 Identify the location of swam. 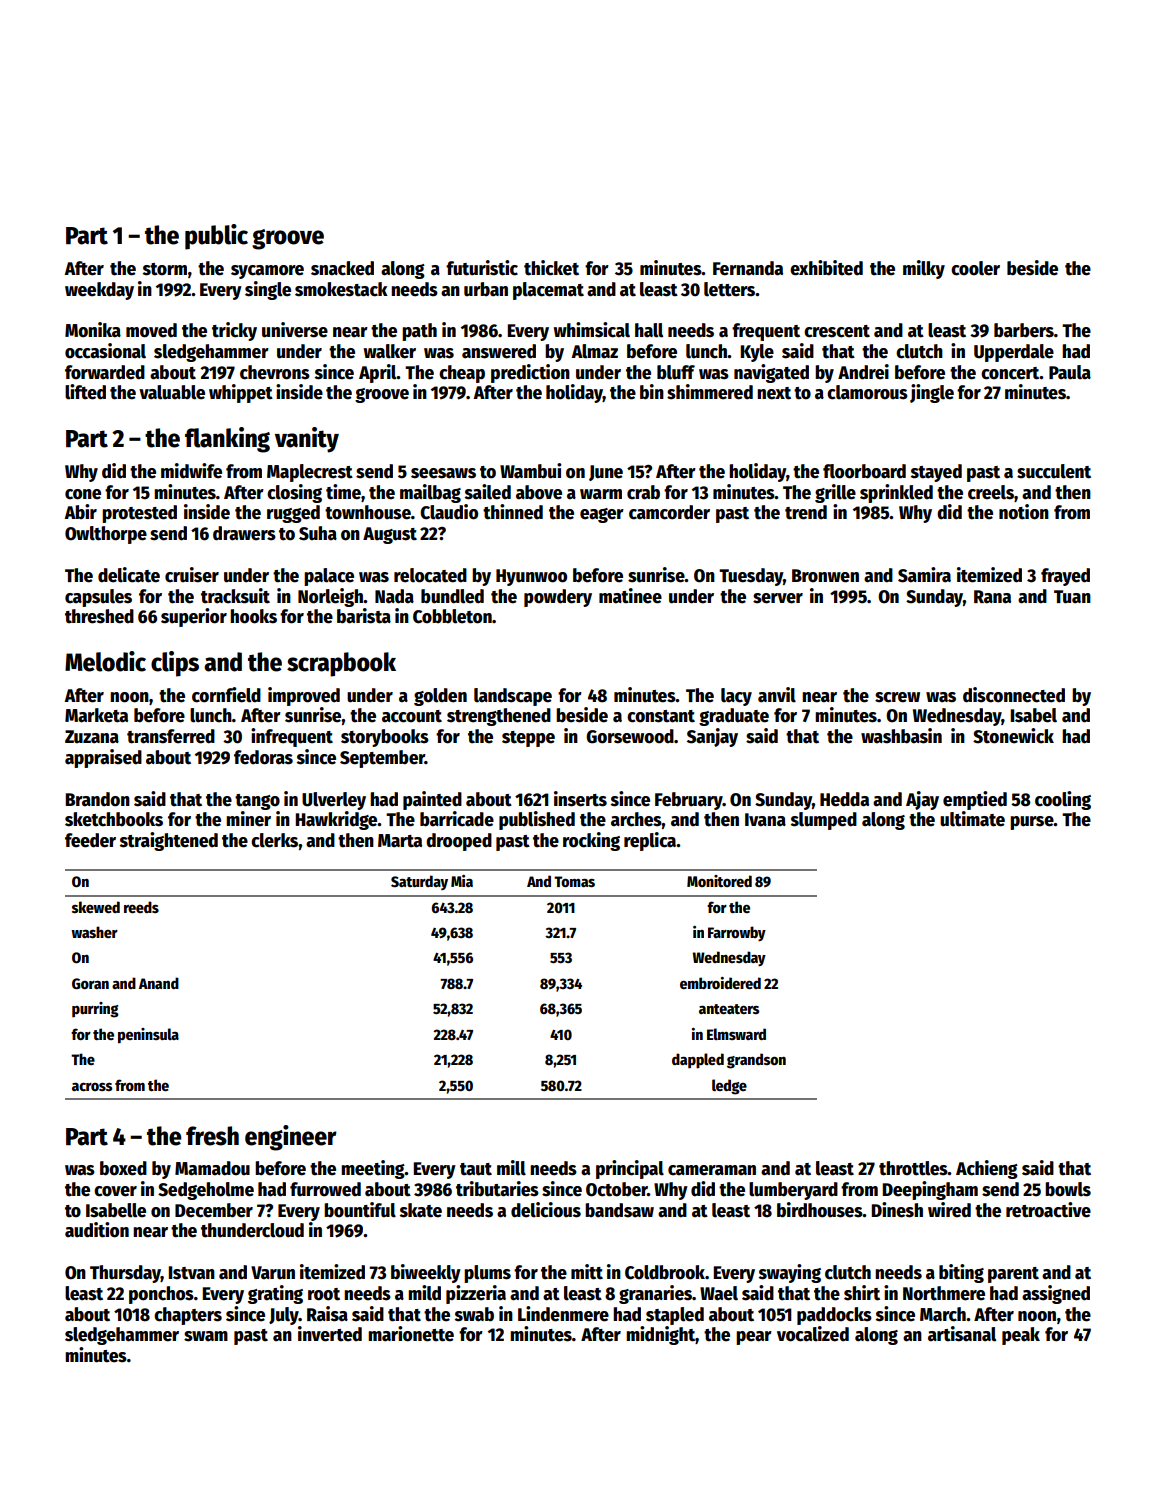
(206, 1336).
